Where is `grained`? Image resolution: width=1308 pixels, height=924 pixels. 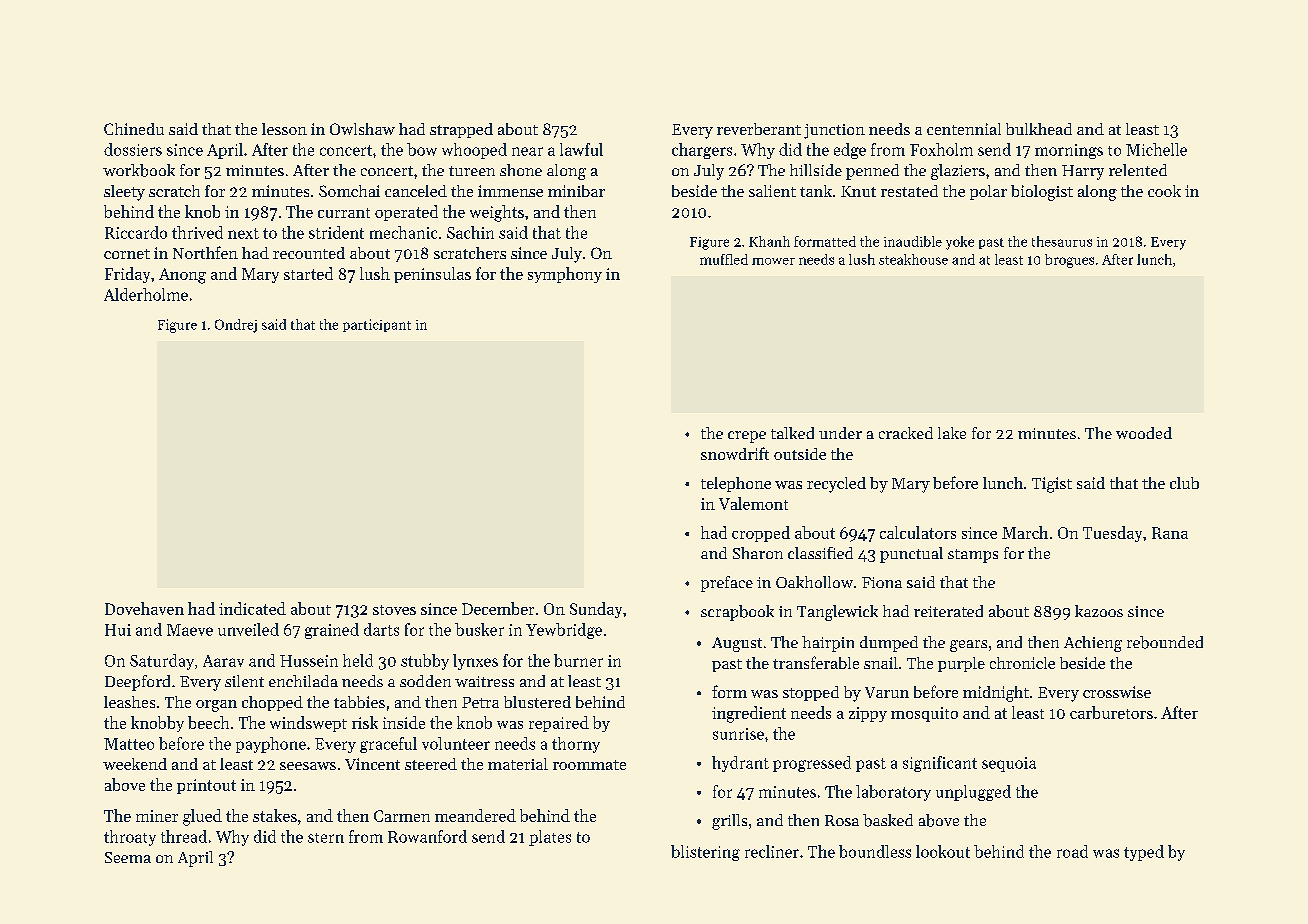 grained is located at coordinates (332, 631).
